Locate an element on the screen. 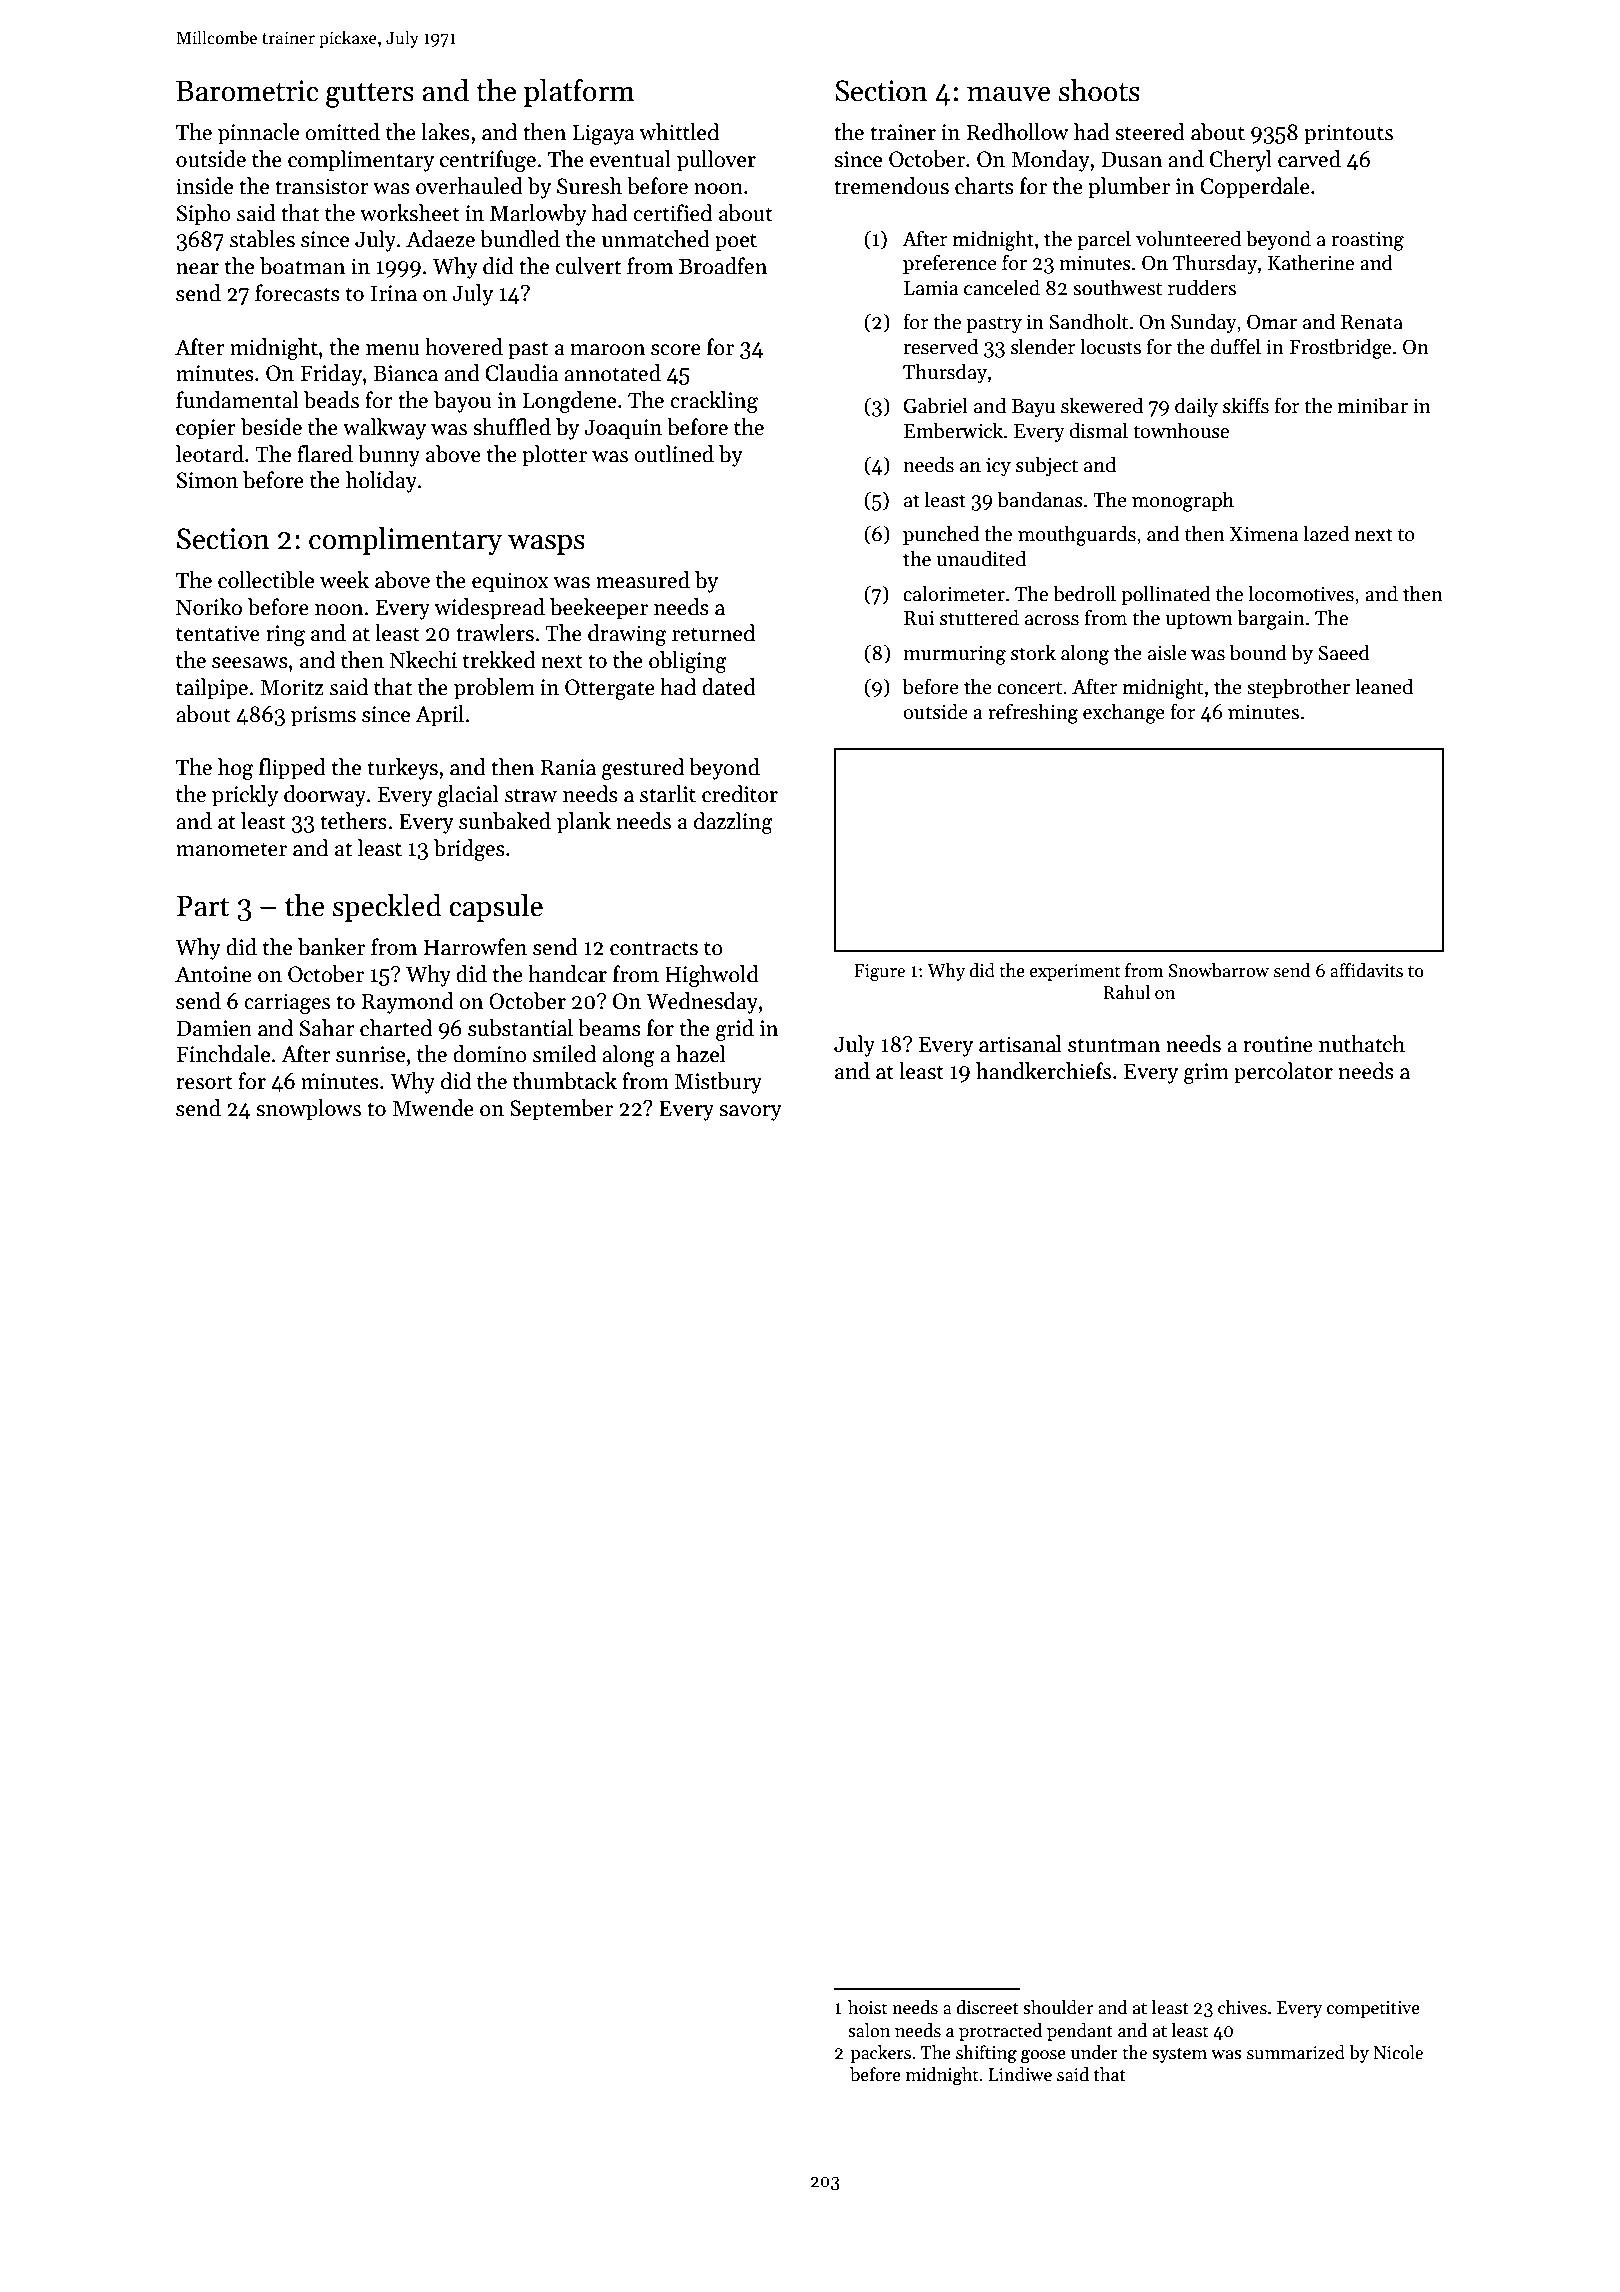 This screenshot has height=2292, width=1620. affidavits is located at coordinates (1366, 970).
